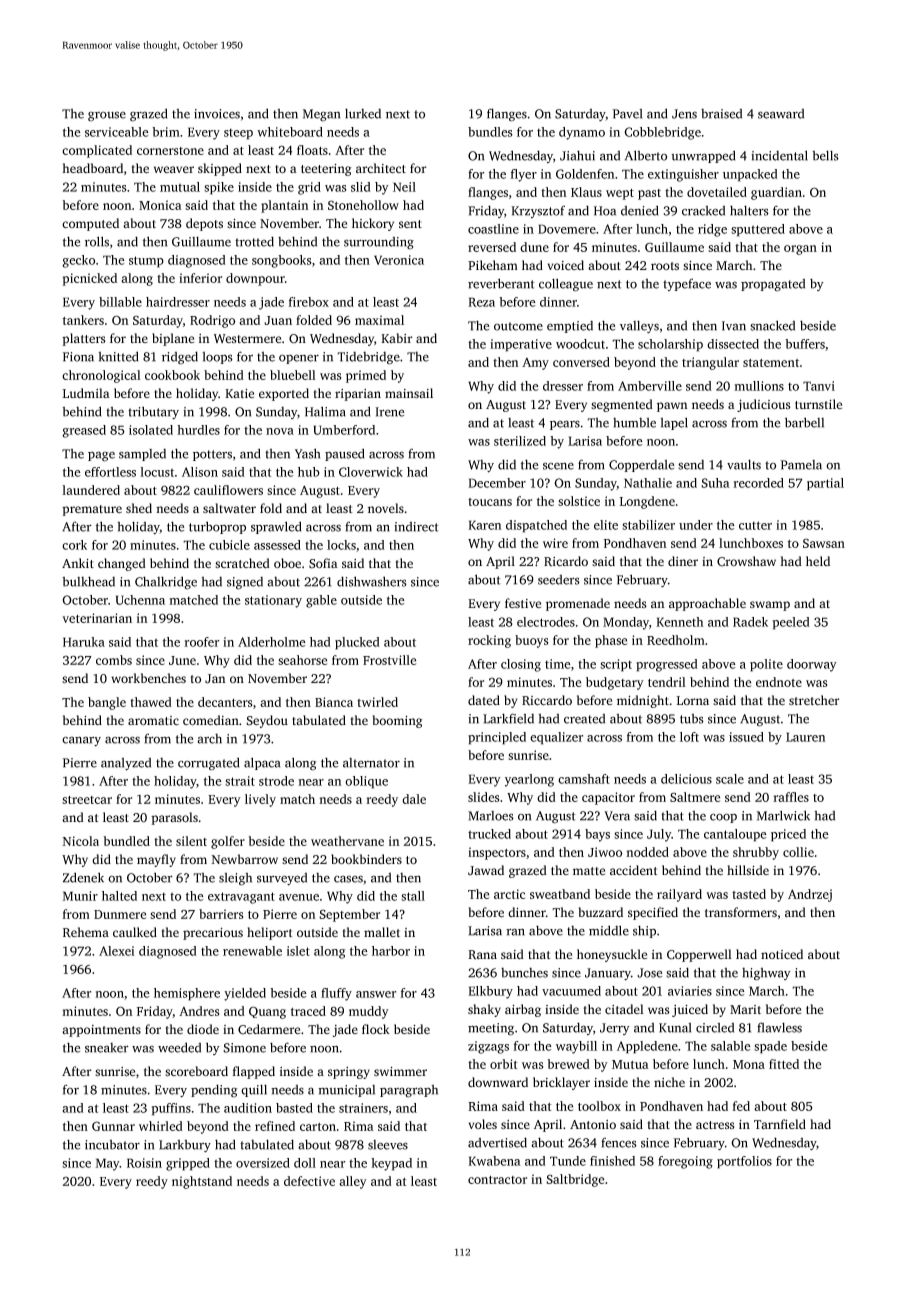 The image size is (908, 1316). Describe the element at coordinates (97, 151) in the screenshot. I see `complicated` at that location.
